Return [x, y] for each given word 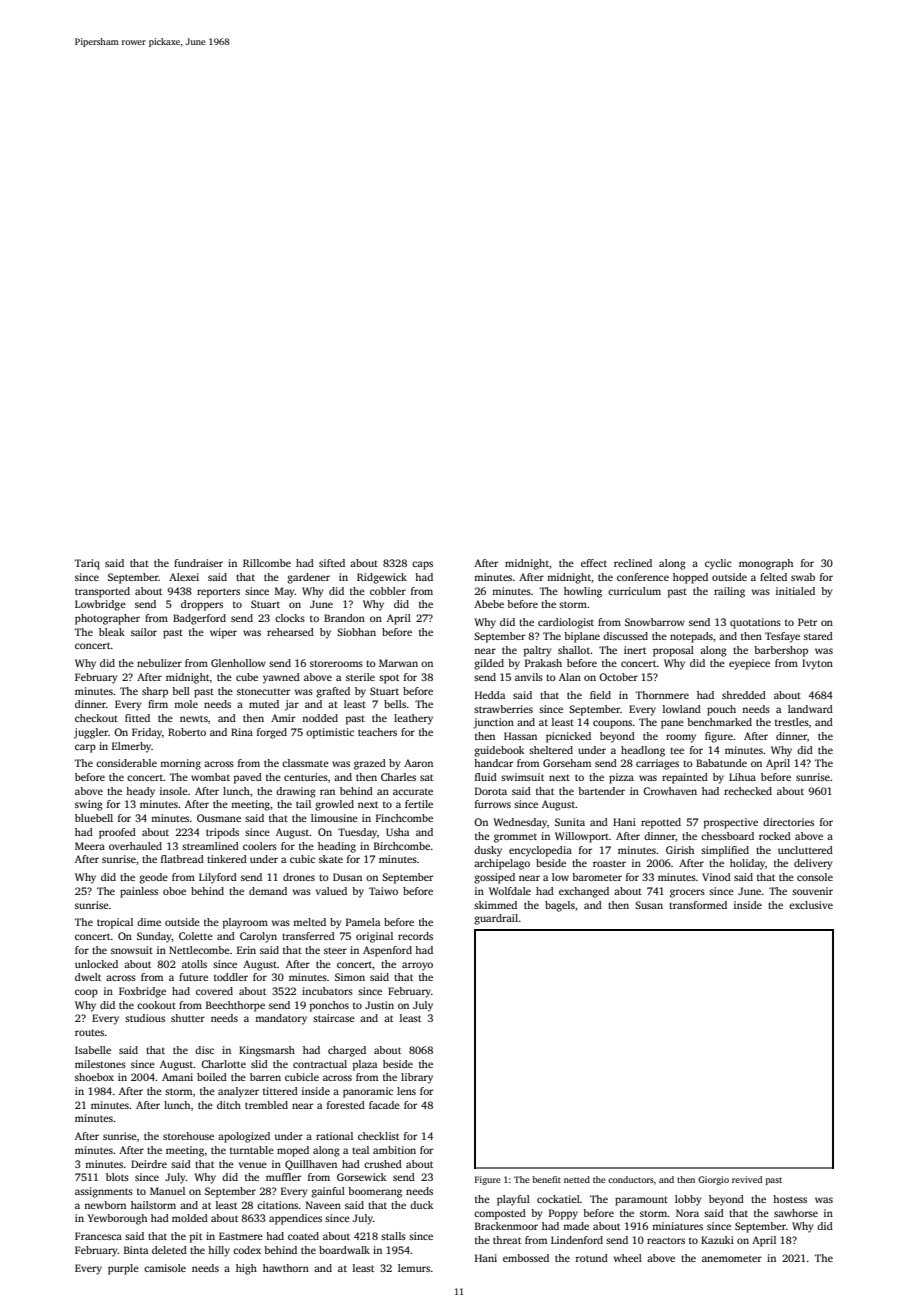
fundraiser [198, 563]
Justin [379, 1005]
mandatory [281, 1019]
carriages [657, 764]
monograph [766, 564]
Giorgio [713, 1180]
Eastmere [241, 1236]
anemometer [732, 1259]
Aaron [418, 763]
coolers [260, 846]
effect [594, 563]
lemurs [414, 1268]
